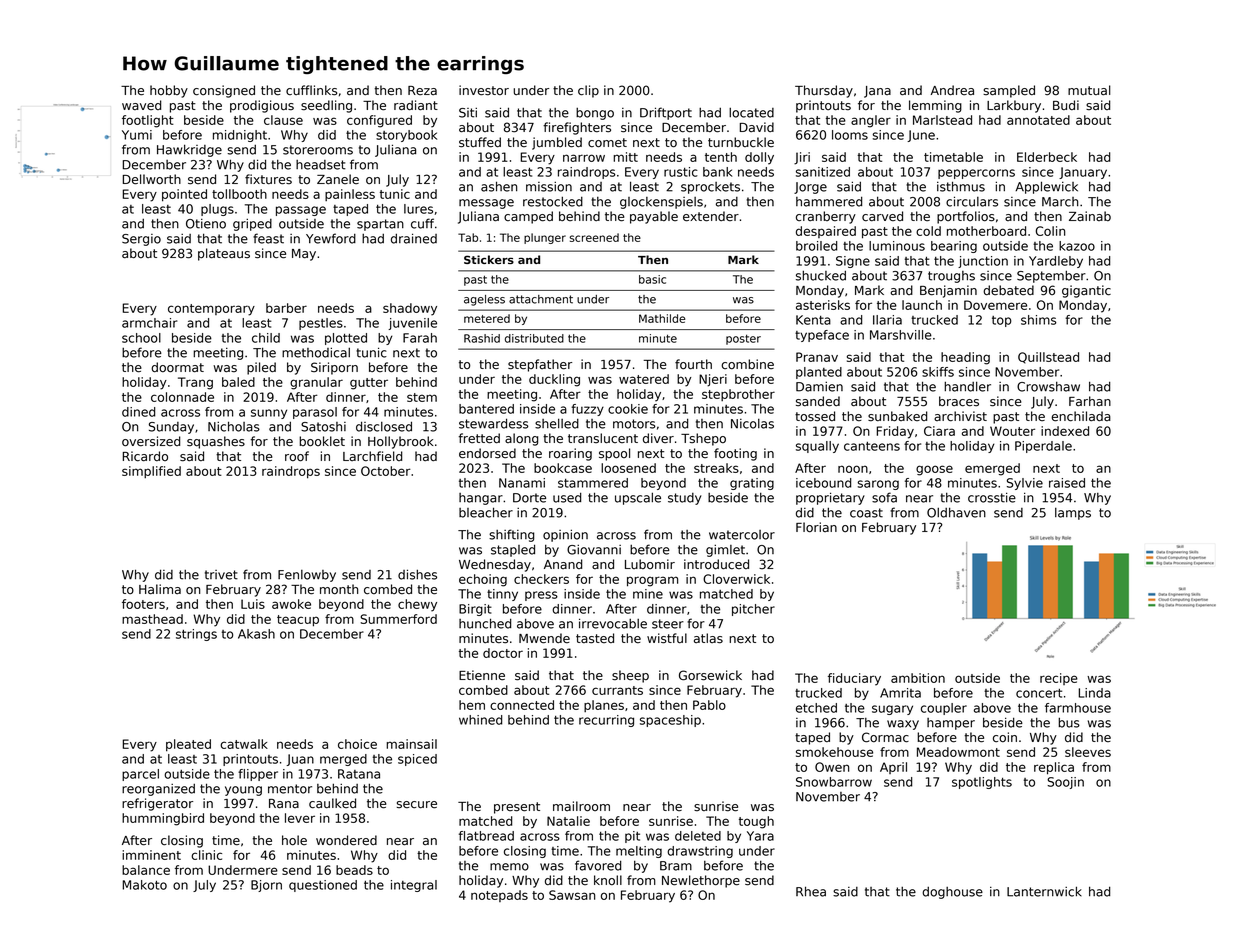  What do you see at coordinates (1048, 358) in the screenshot?
I see `Quillstead` at bounding box center [1048, 358].
